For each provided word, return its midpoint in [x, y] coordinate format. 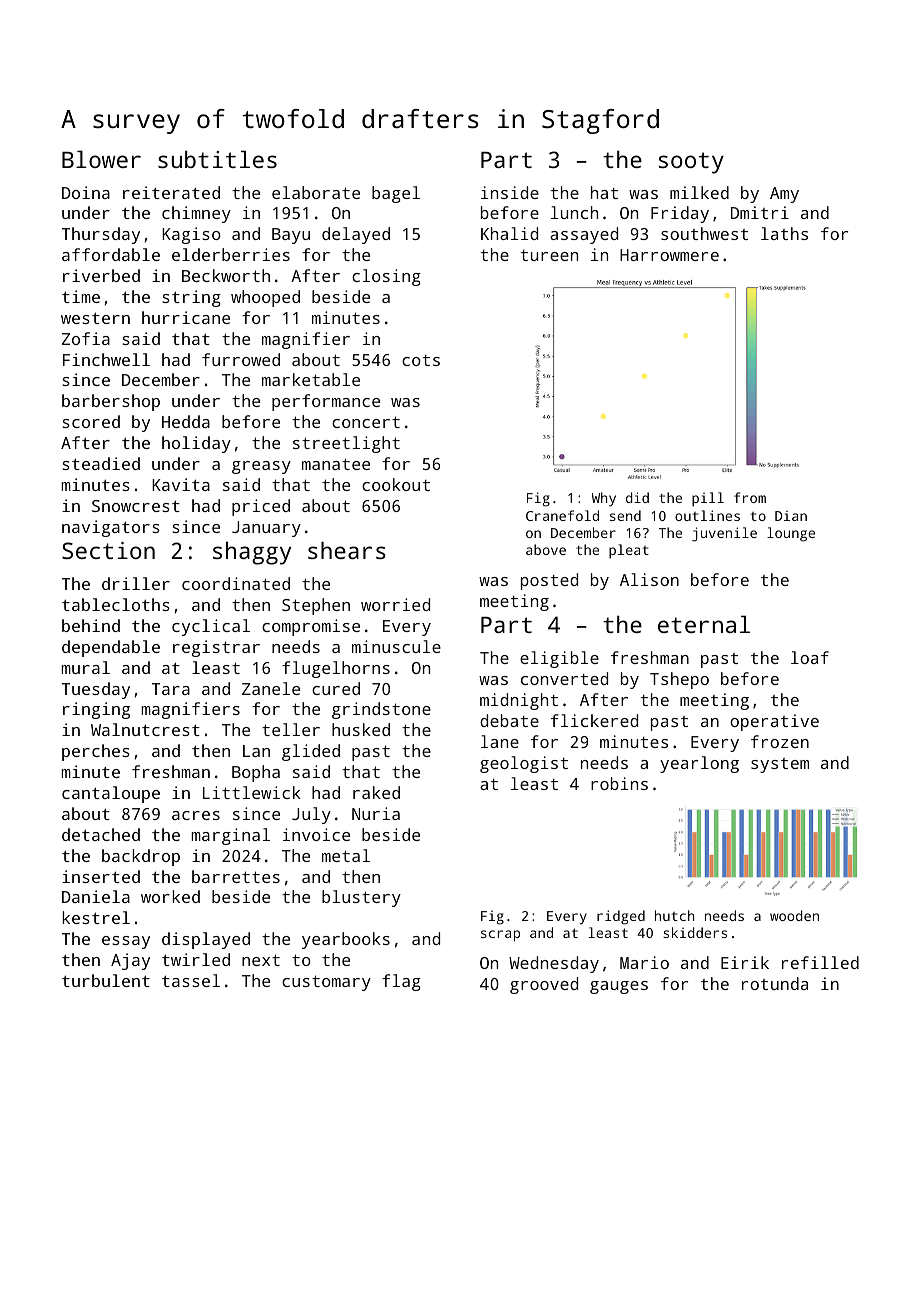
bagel [396, 194]
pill [708, 499]
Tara [171, 689]
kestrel [96, 917]
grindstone [381, 710]
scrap [500, 936]
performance [326, 402]
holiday [196, 444]
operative [774, 722]
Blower [101, 159]
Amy [784, 195]
